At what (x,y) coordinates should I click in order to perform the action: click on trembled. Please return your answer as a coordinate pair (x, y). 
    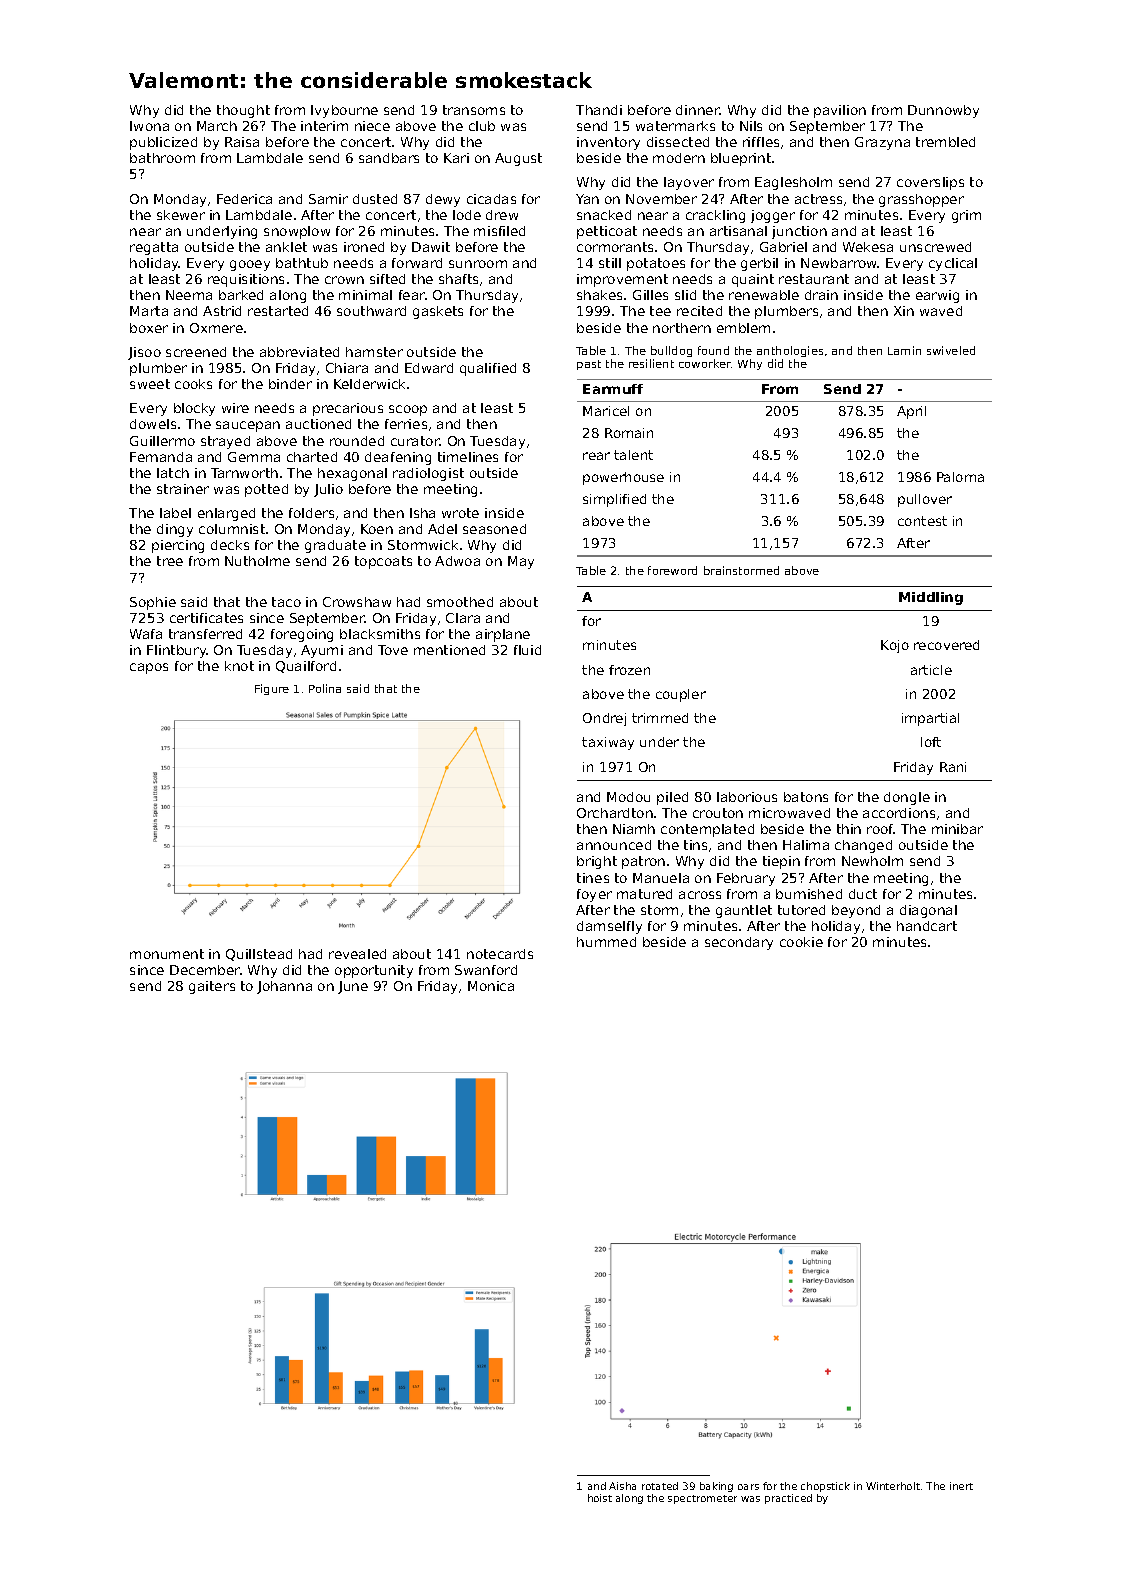
    Looking at the image, I should click on (945, 142).
